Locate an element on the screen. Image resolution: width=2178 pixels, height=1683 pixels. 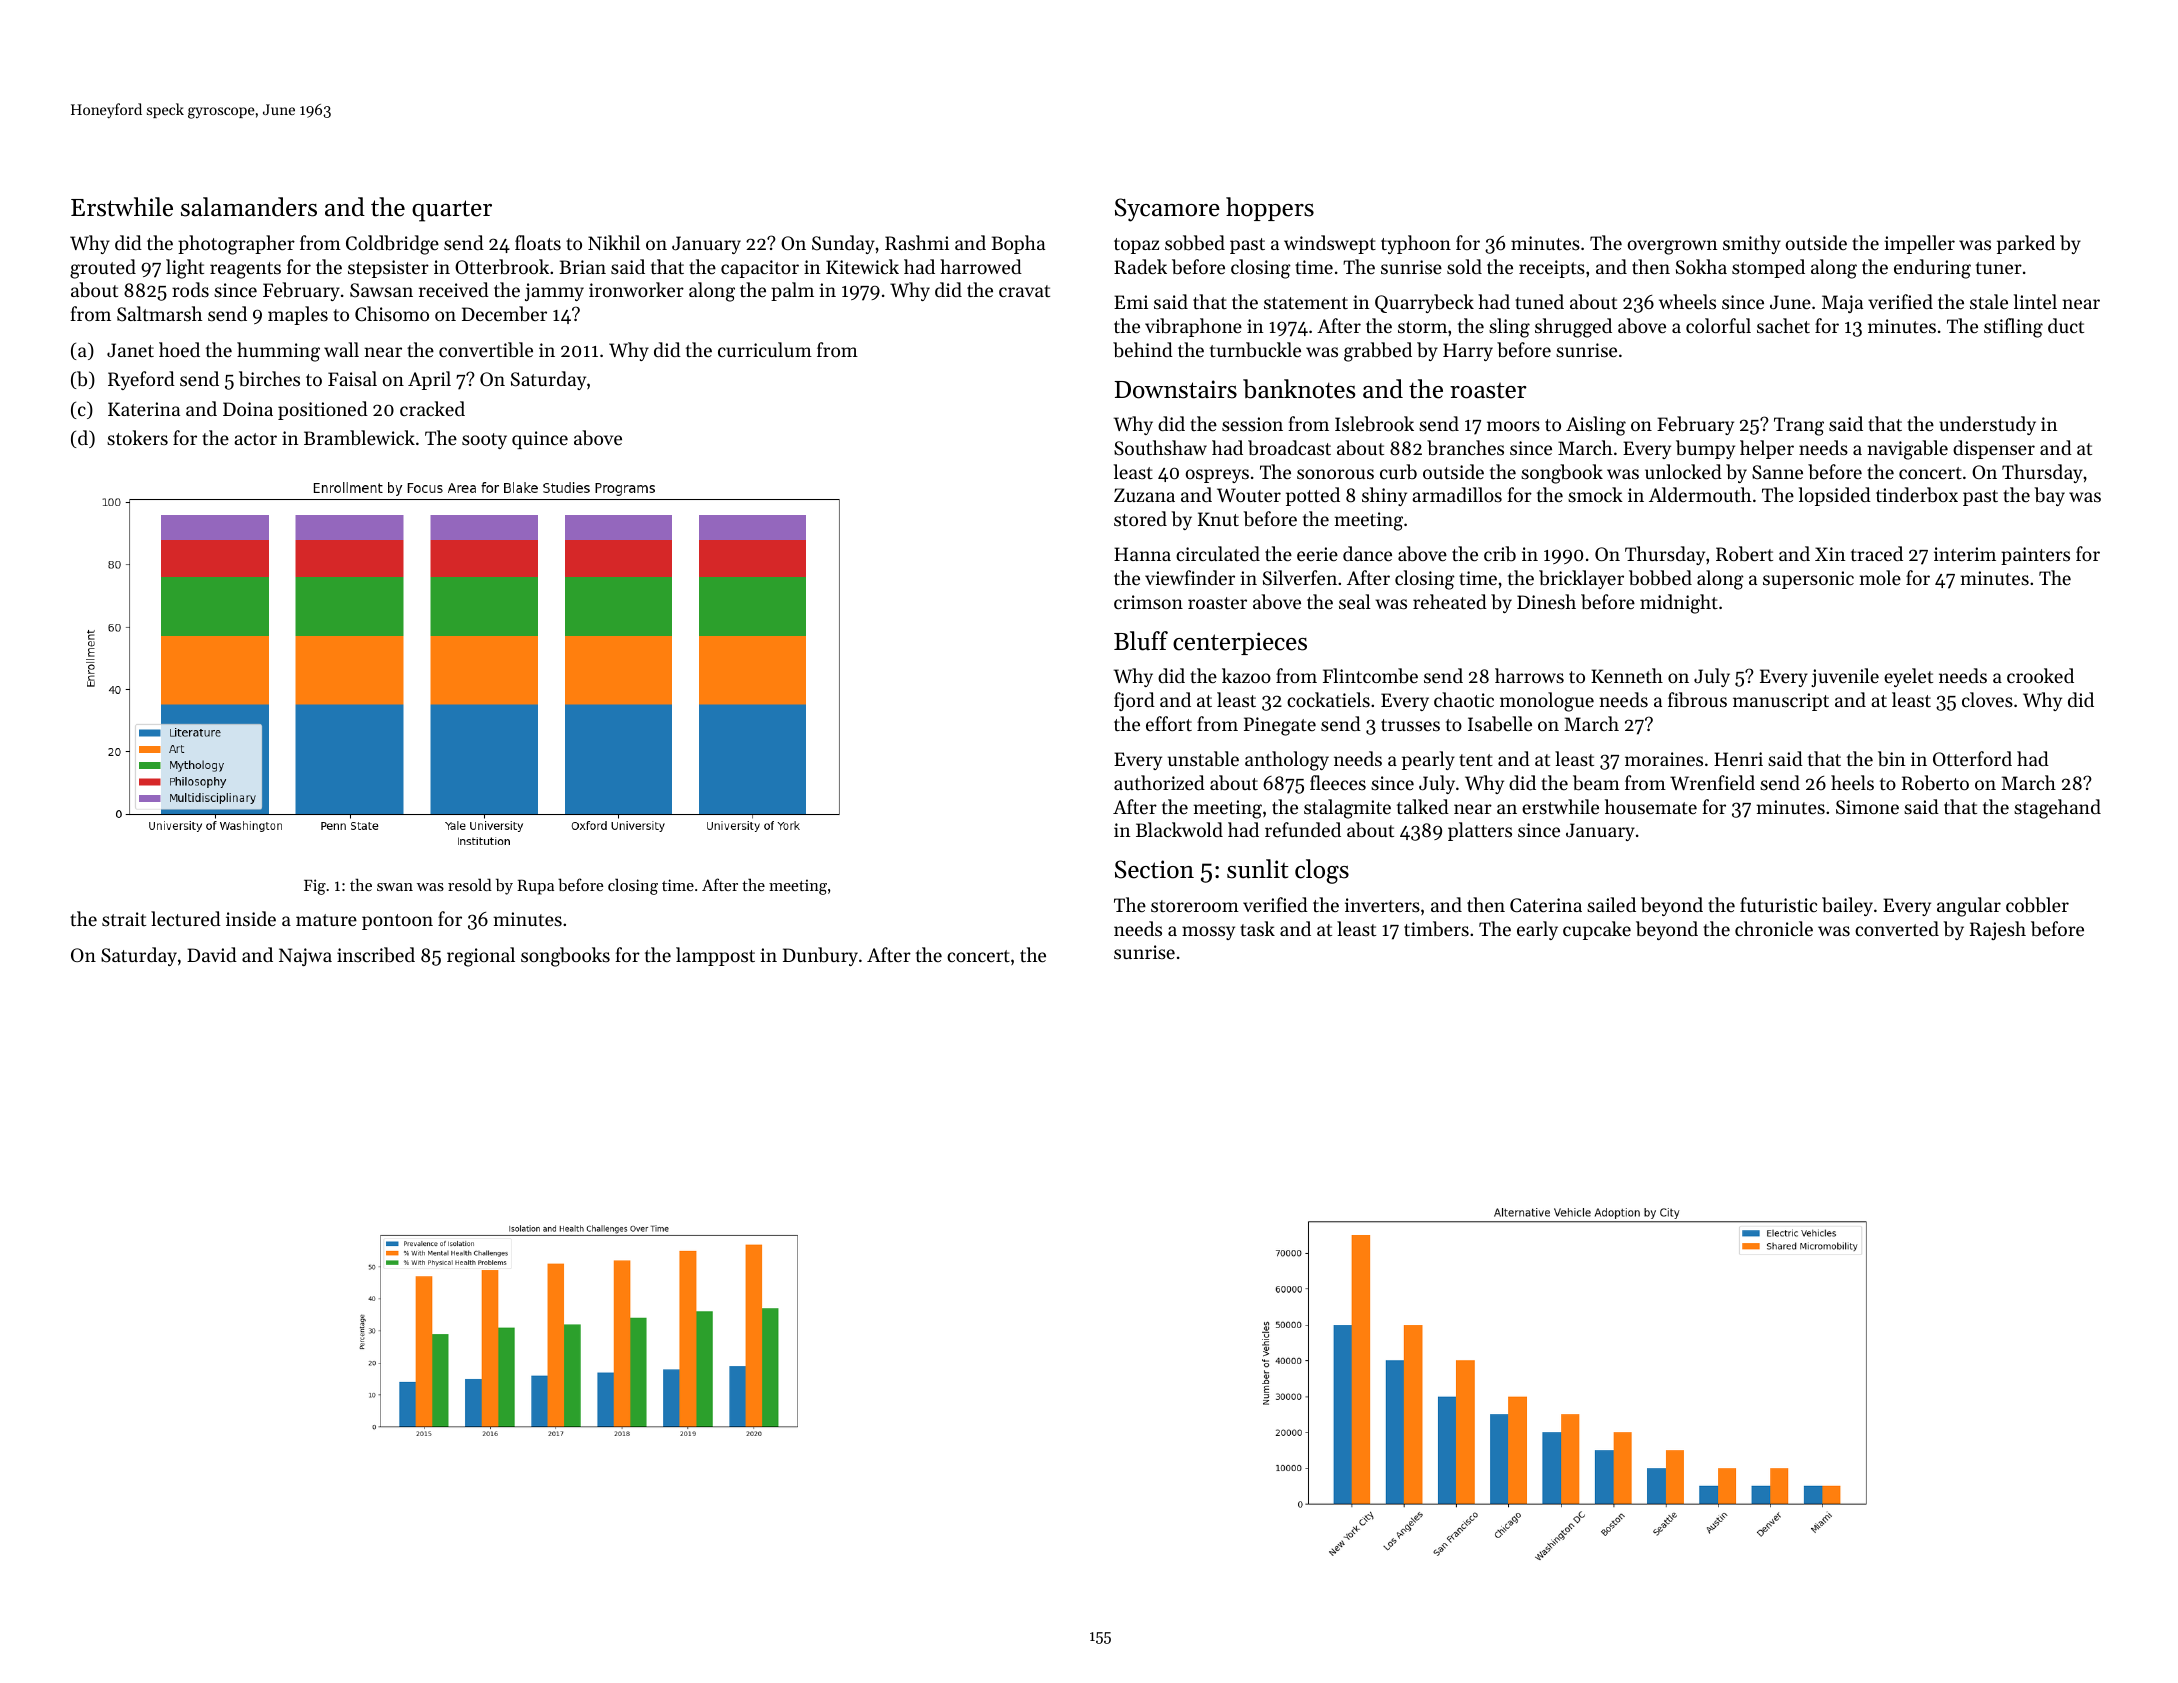
quince is located at coordinates (540, 440).
